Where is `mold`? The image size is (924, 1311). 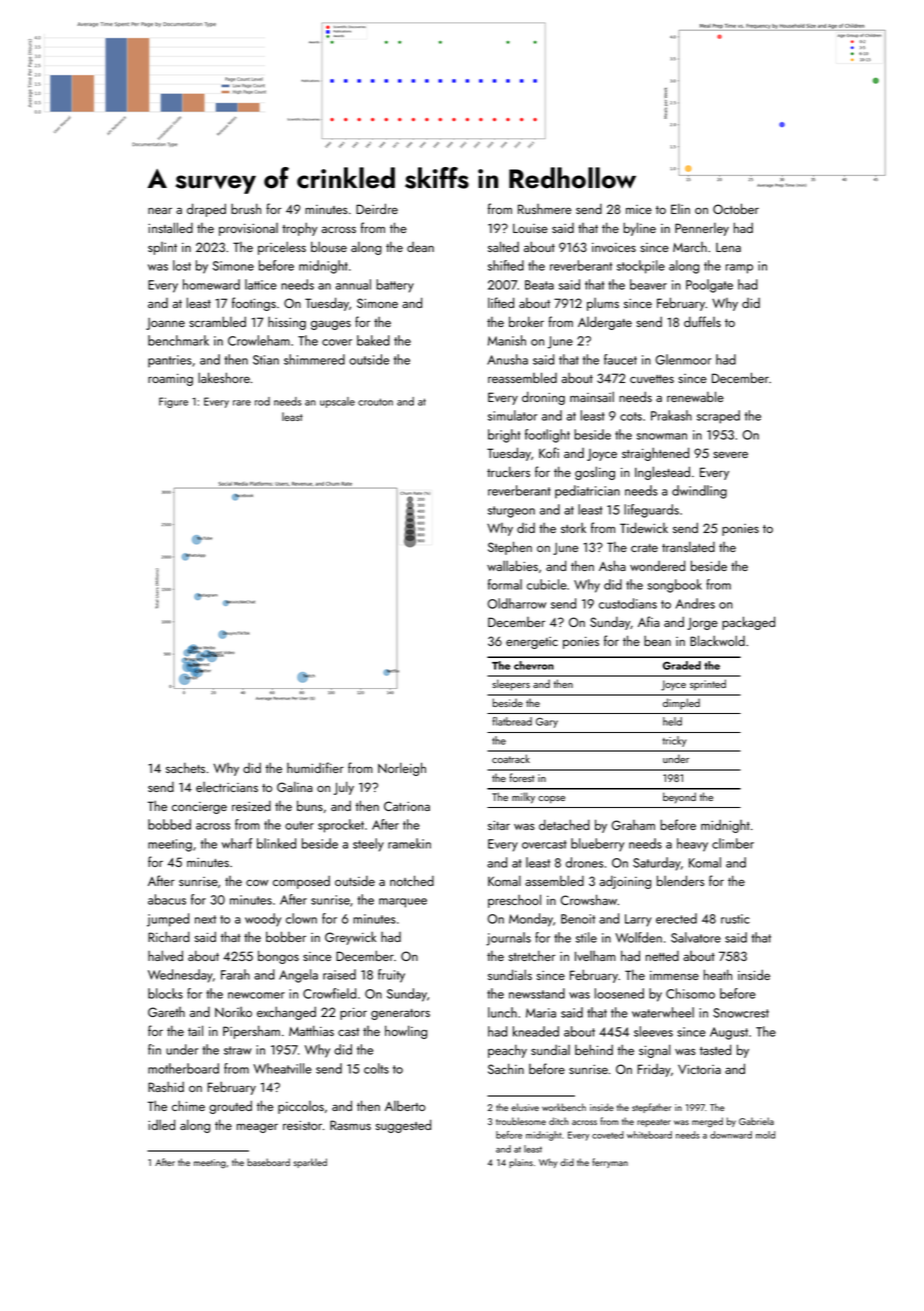
mold is located at coordinates (765, 1135).
